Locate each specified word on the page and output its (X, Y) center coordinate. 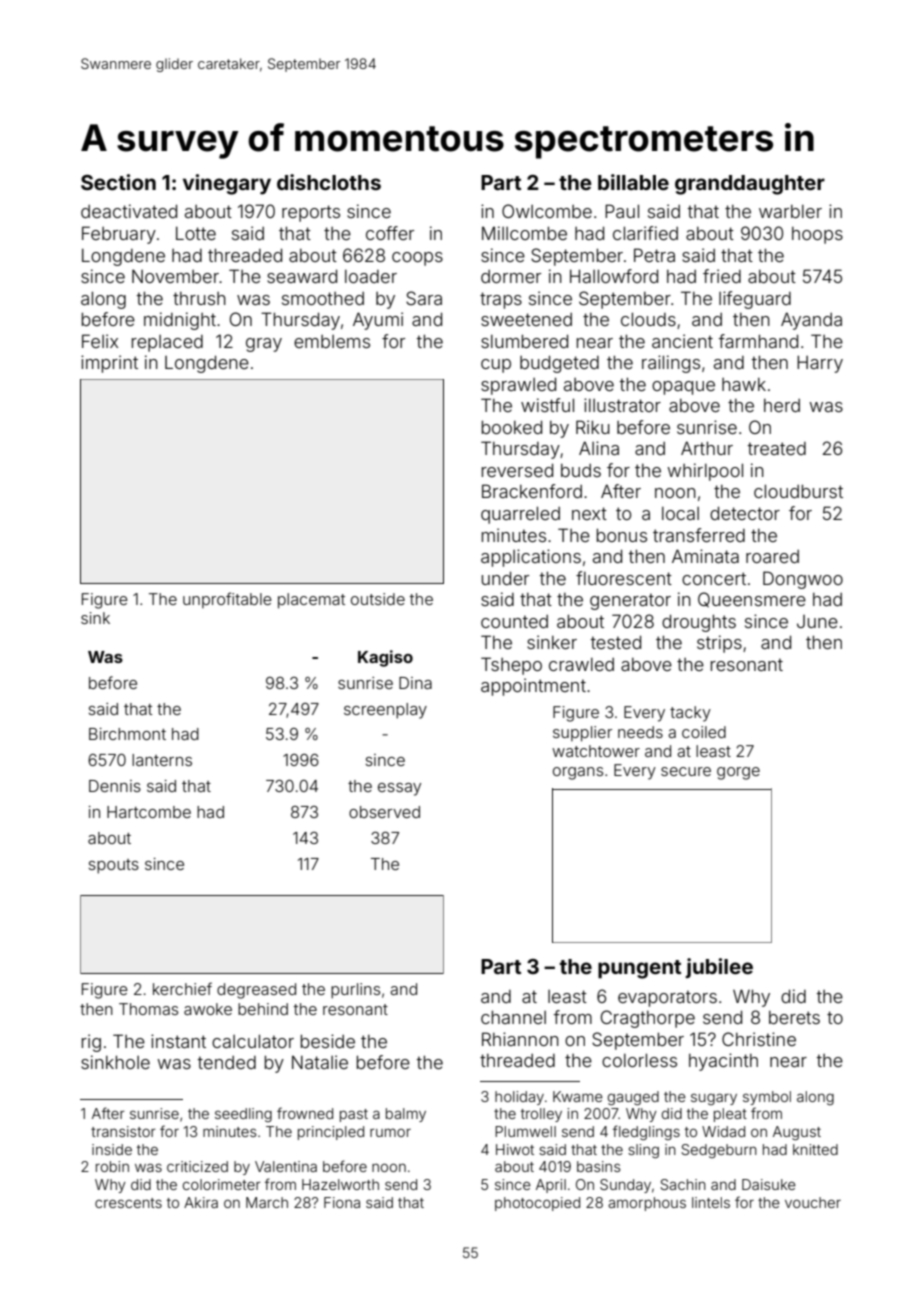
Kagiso (385, 658)
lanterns (162, 760)
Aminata (705, 556)
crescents (128, 1203)
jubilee (719, 968)
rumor (390, 1132)
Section (118, 182)
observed (384, 812)
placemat (311, 601)
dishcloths (329, 182)
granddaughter (750, 185)
